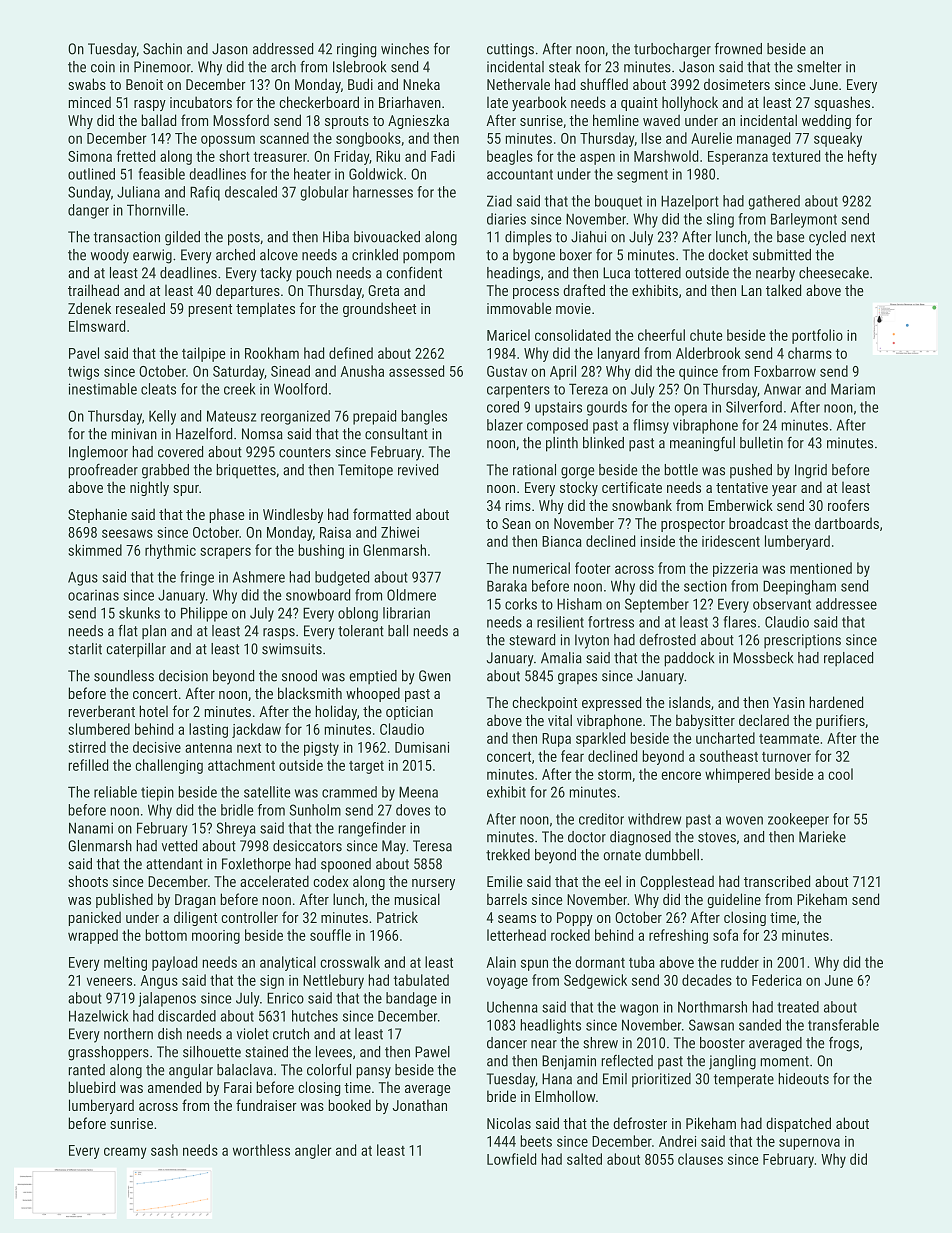  I want to click on frowned, so click(738, 49).
